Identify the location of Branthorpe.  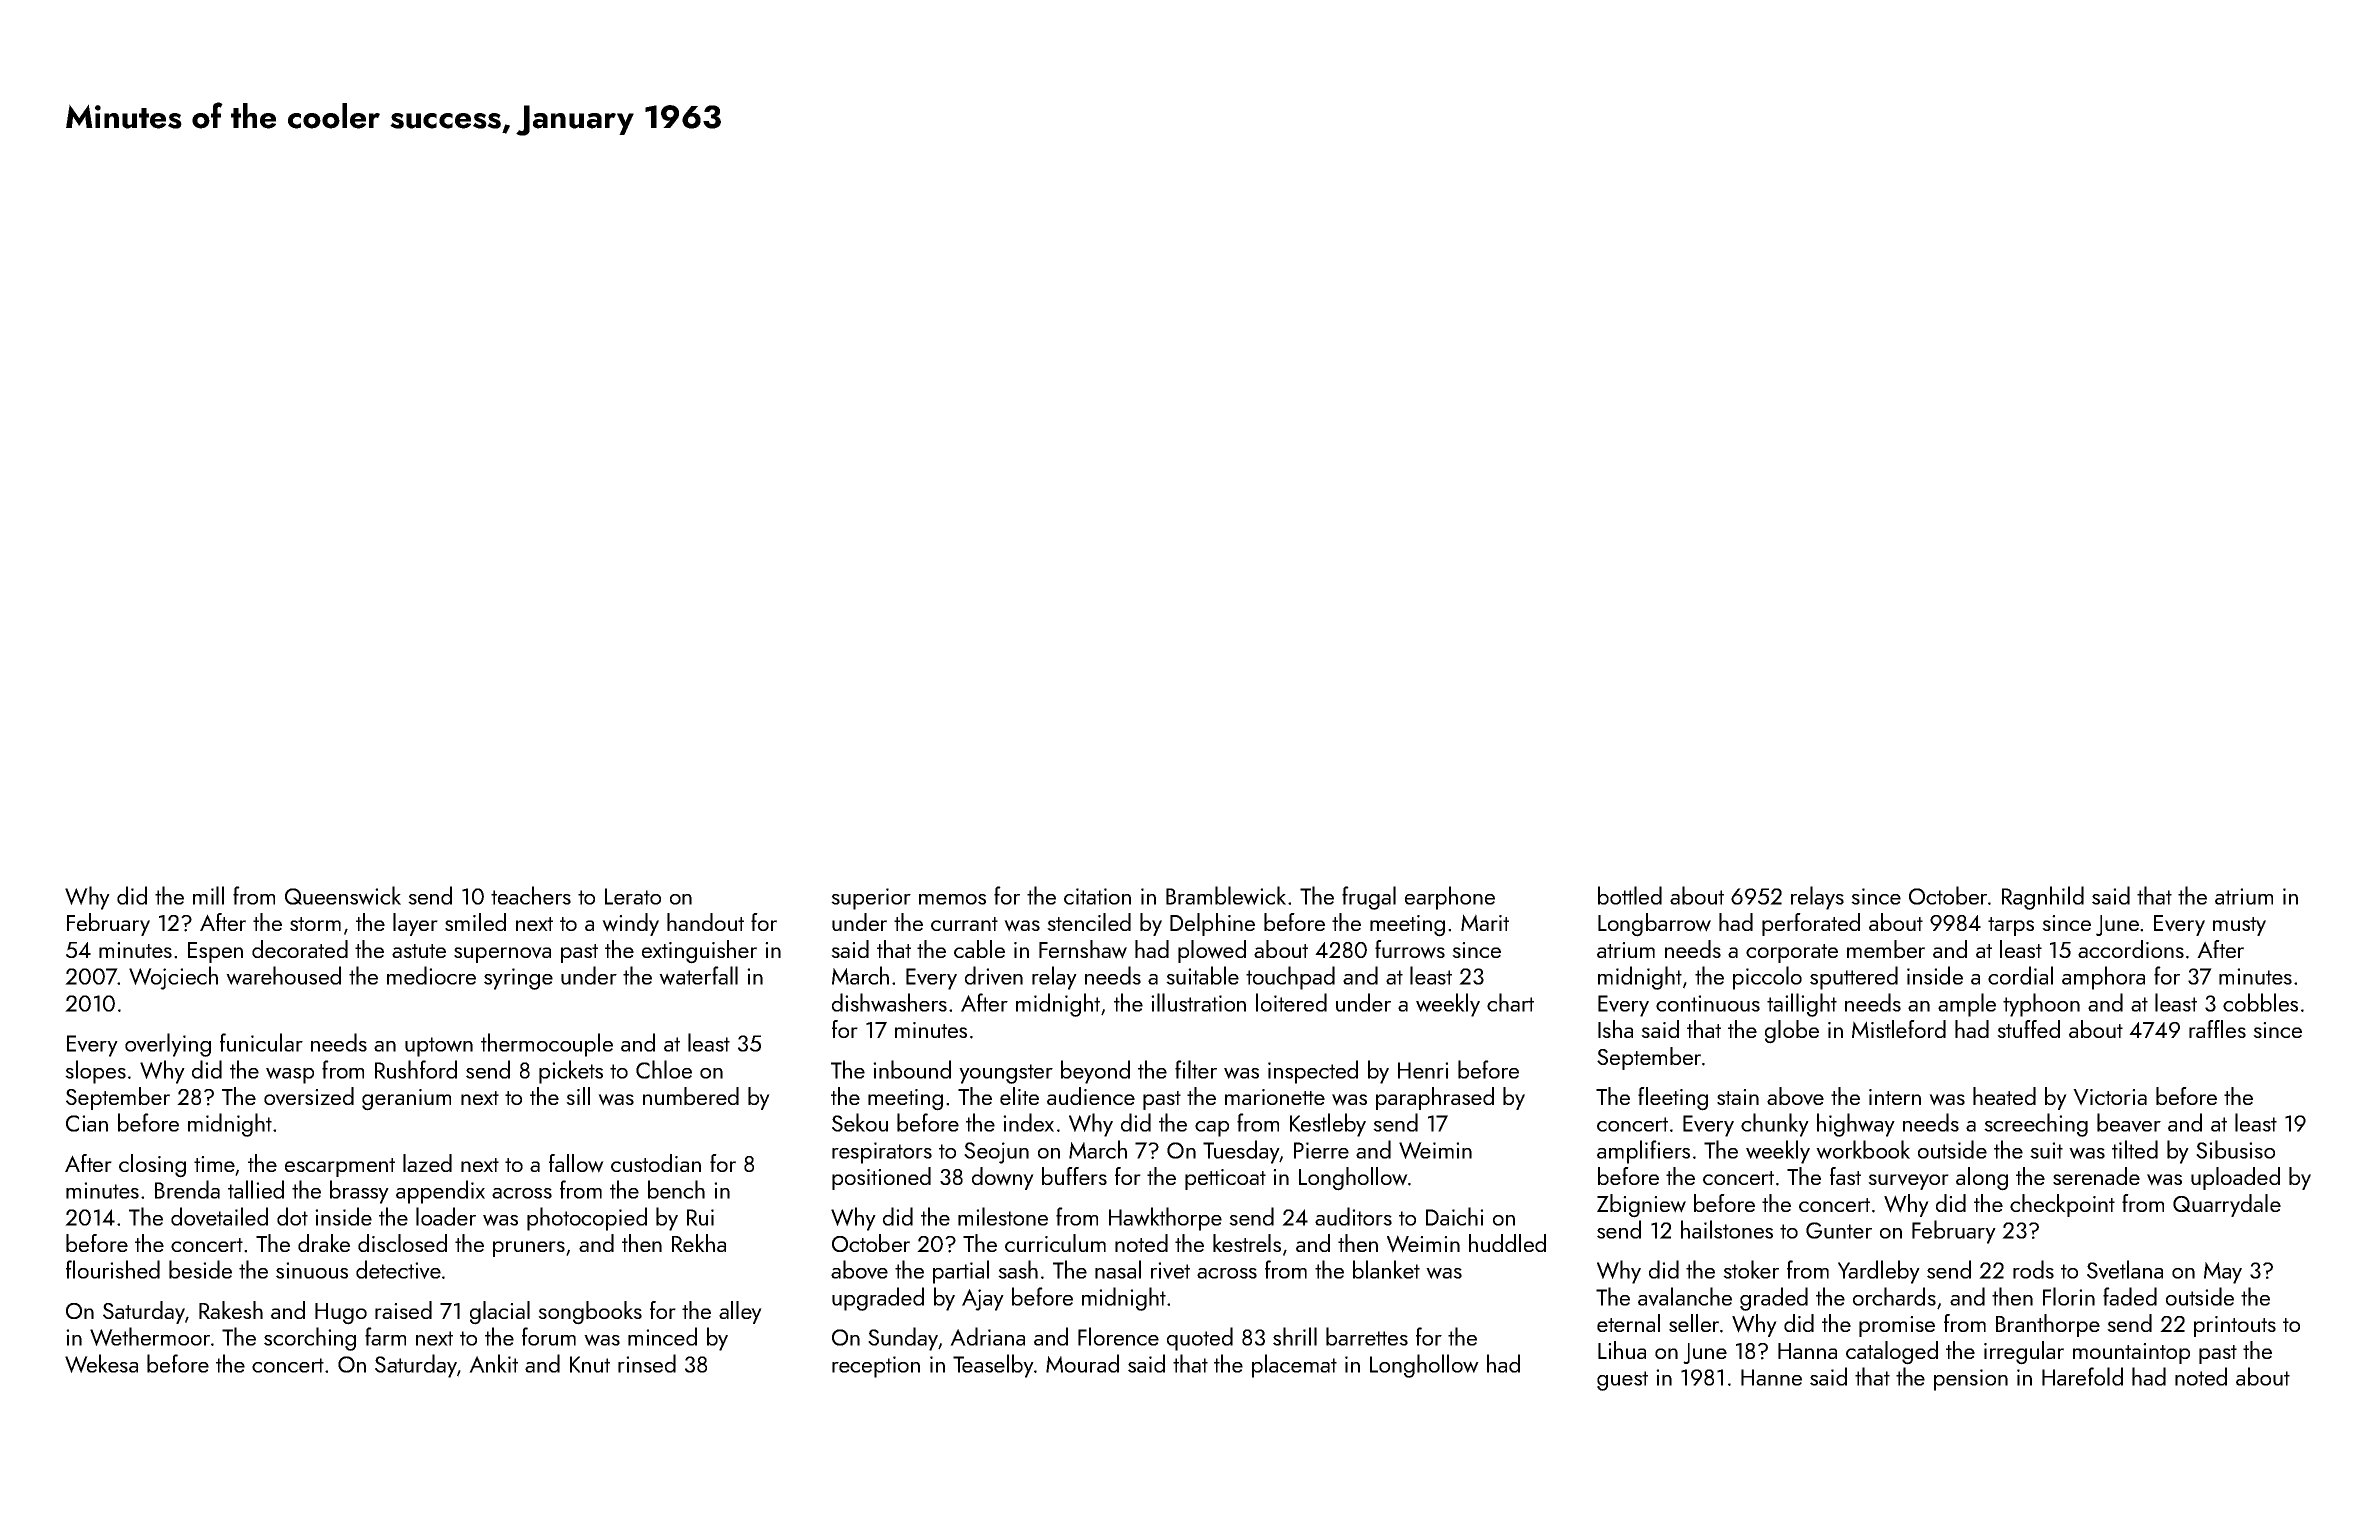
(2048, 1325).
